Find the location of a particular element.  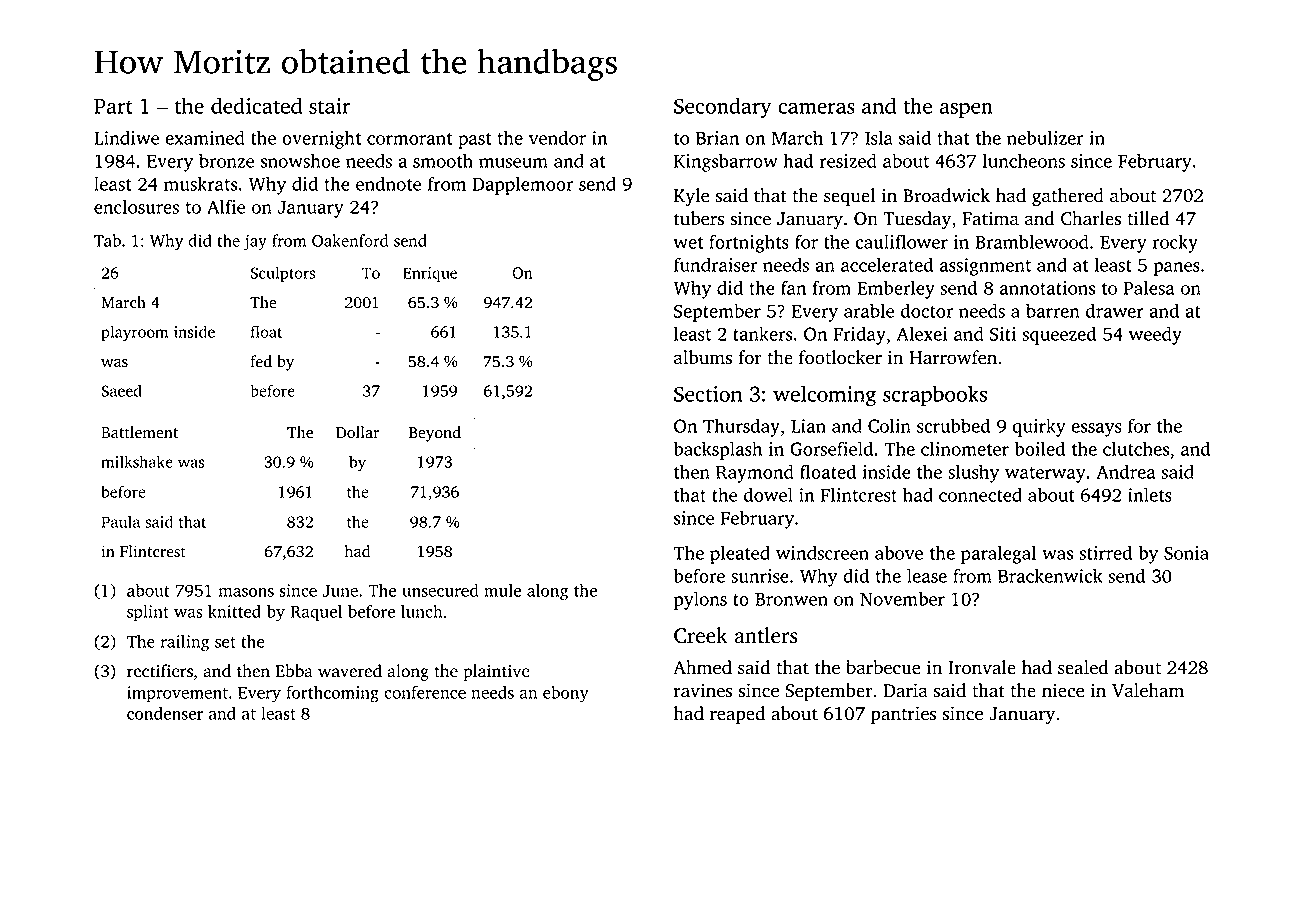

tilled is located at coordinates (1148, 218).
